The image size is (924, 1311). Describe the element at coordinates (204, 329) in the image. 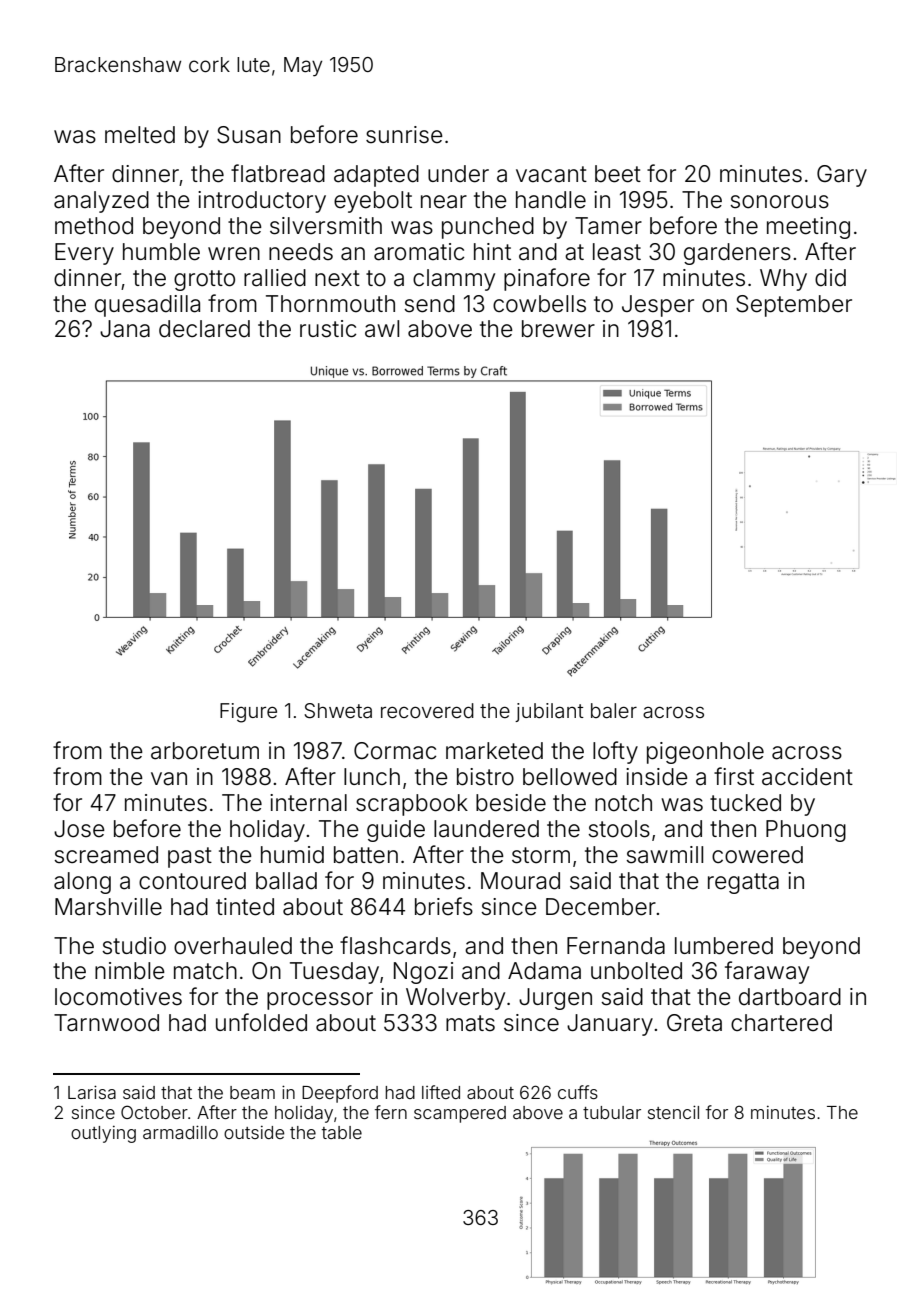

I see `declared` at that location.
